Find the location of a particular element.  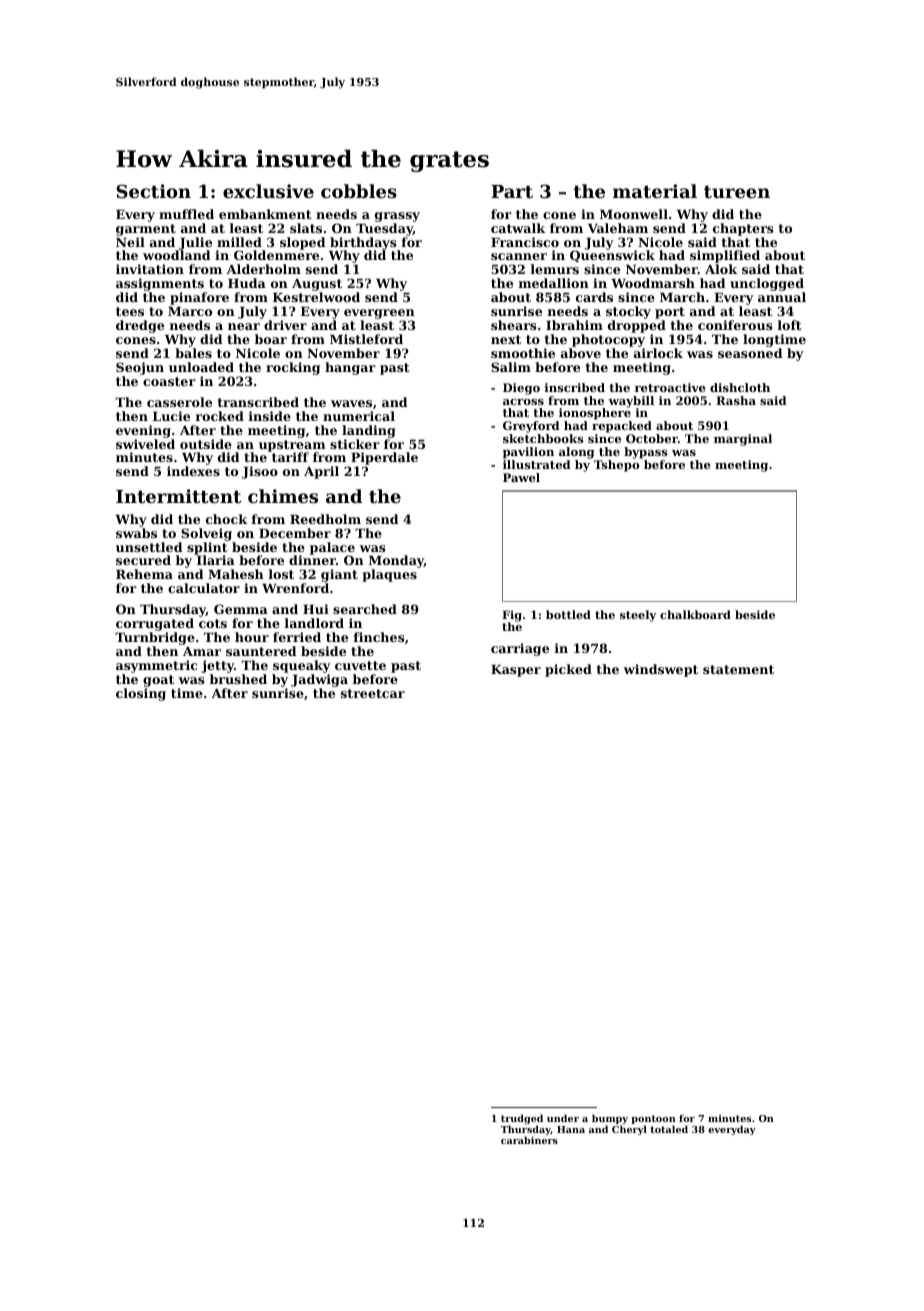

trudged is located at coordinates (522, 1120).
